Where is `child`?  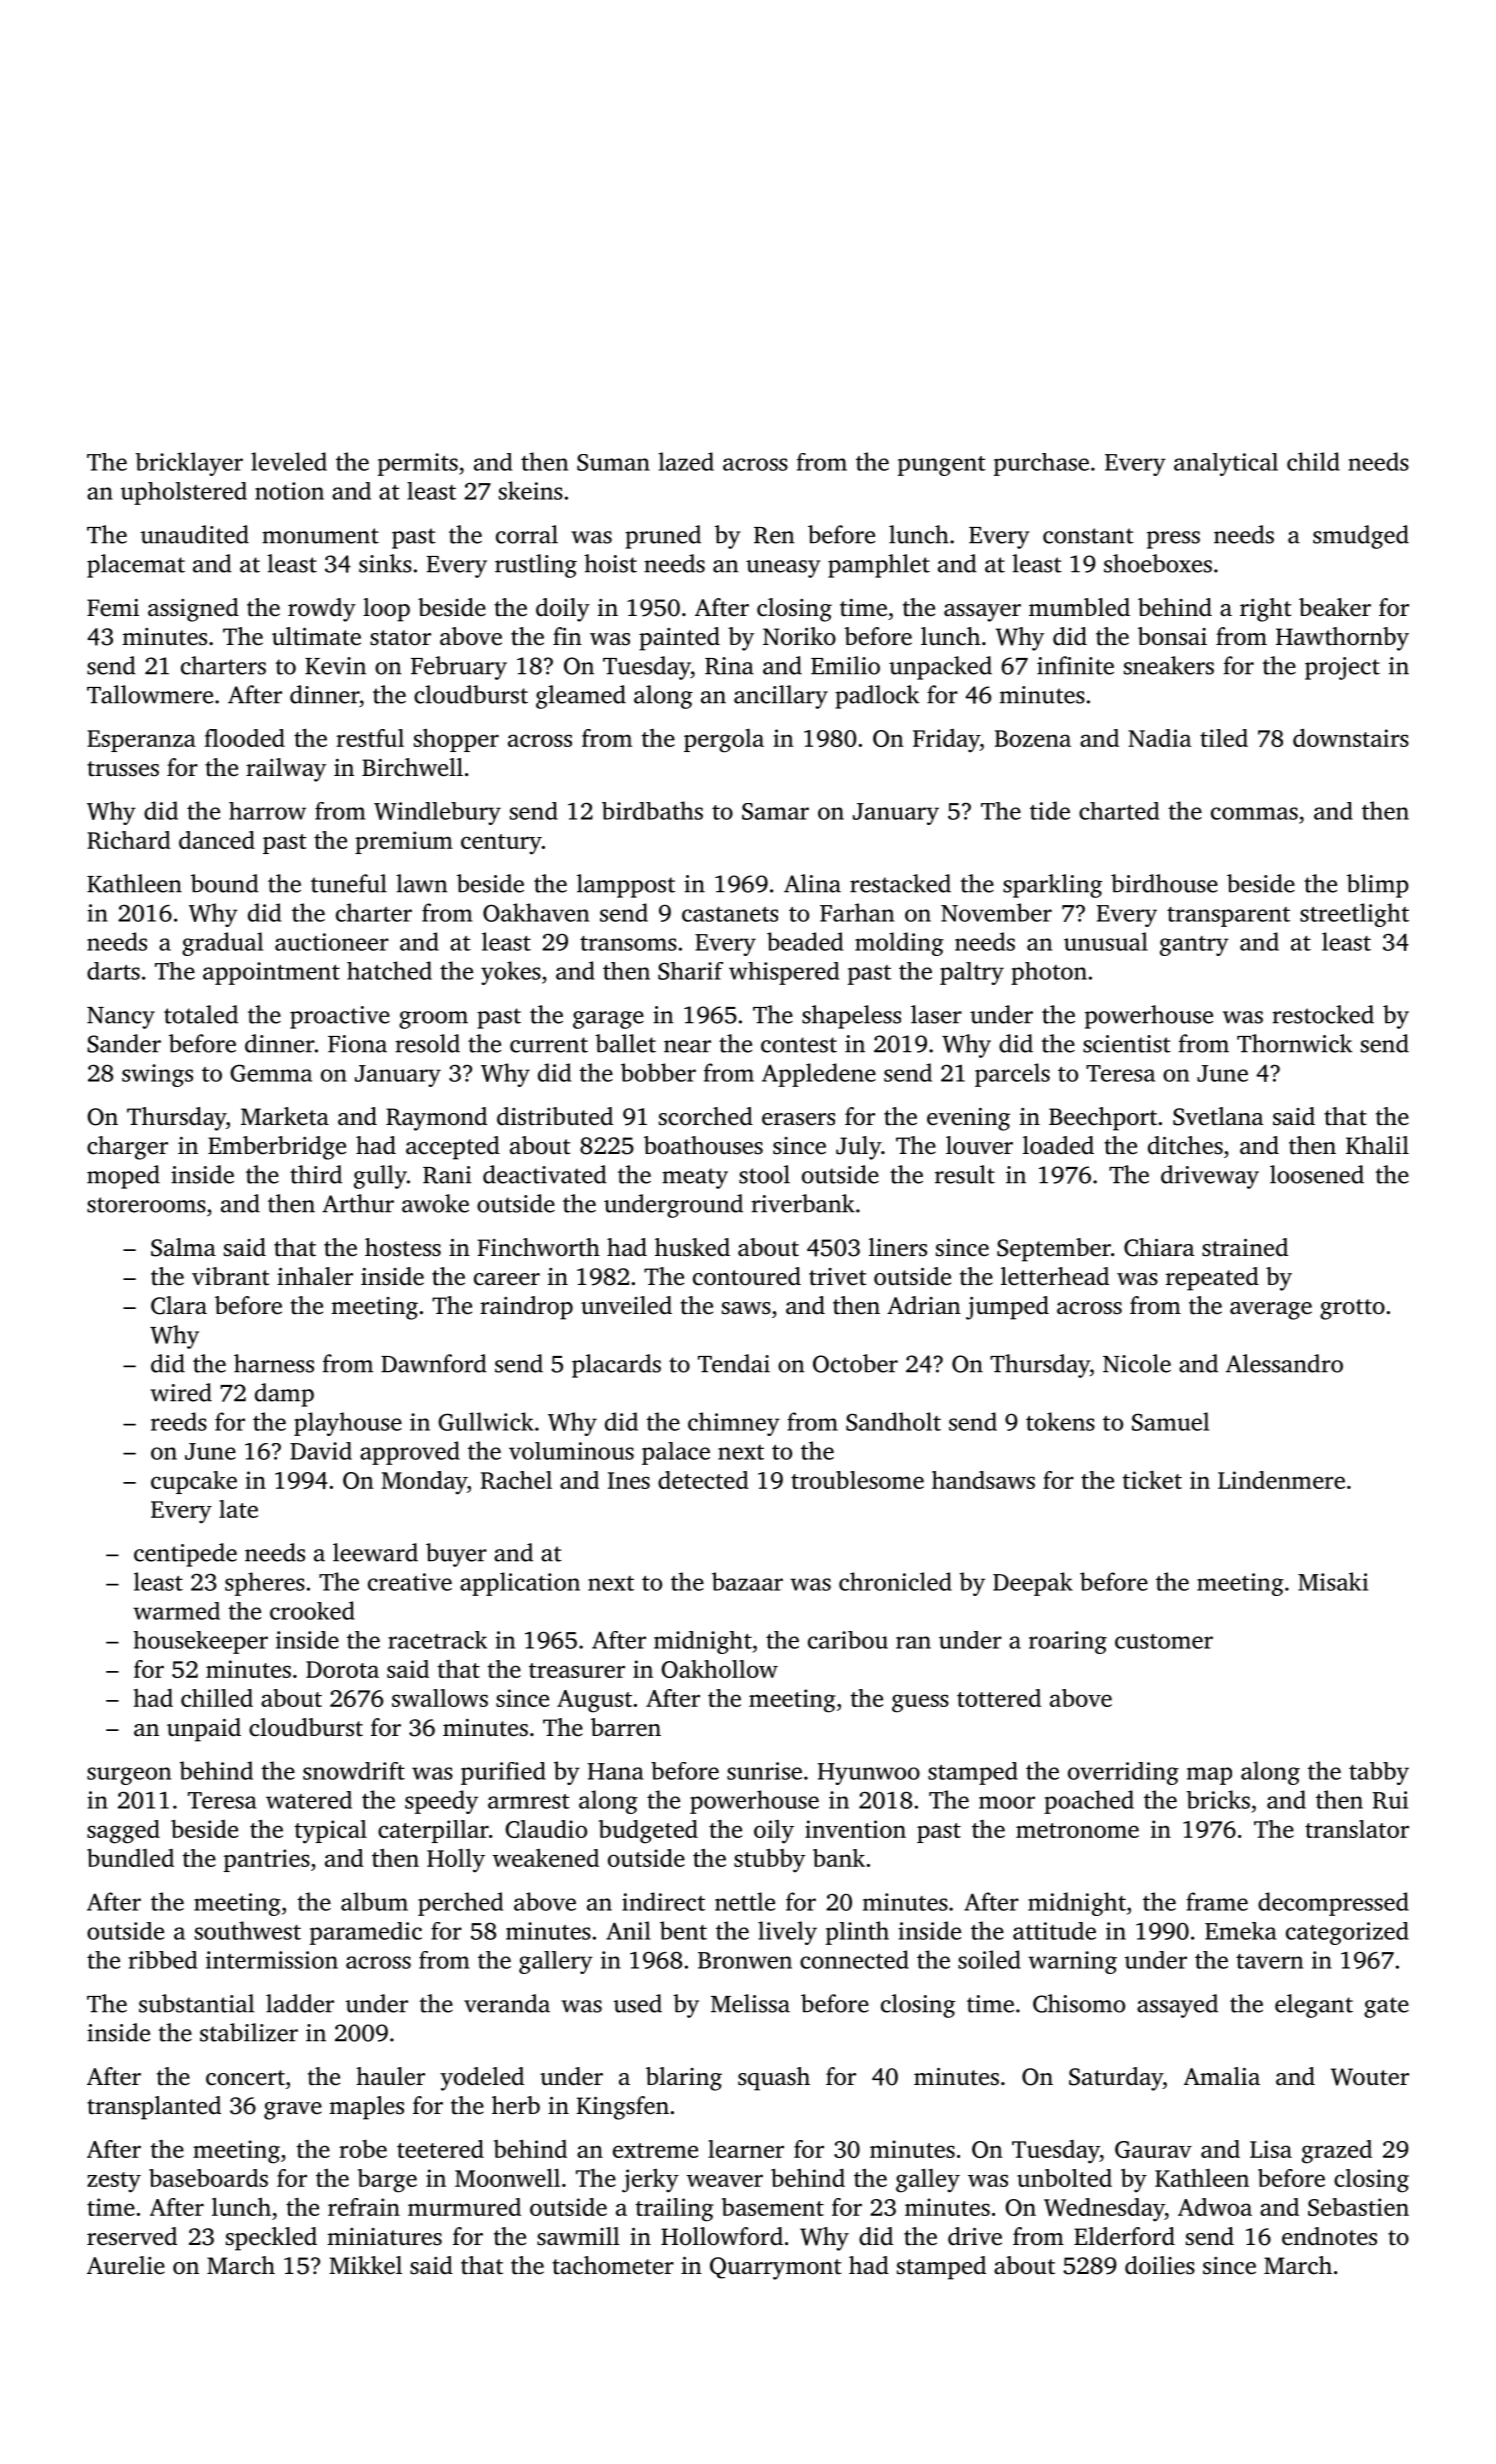 child is located at coordinates (1313, 461).
